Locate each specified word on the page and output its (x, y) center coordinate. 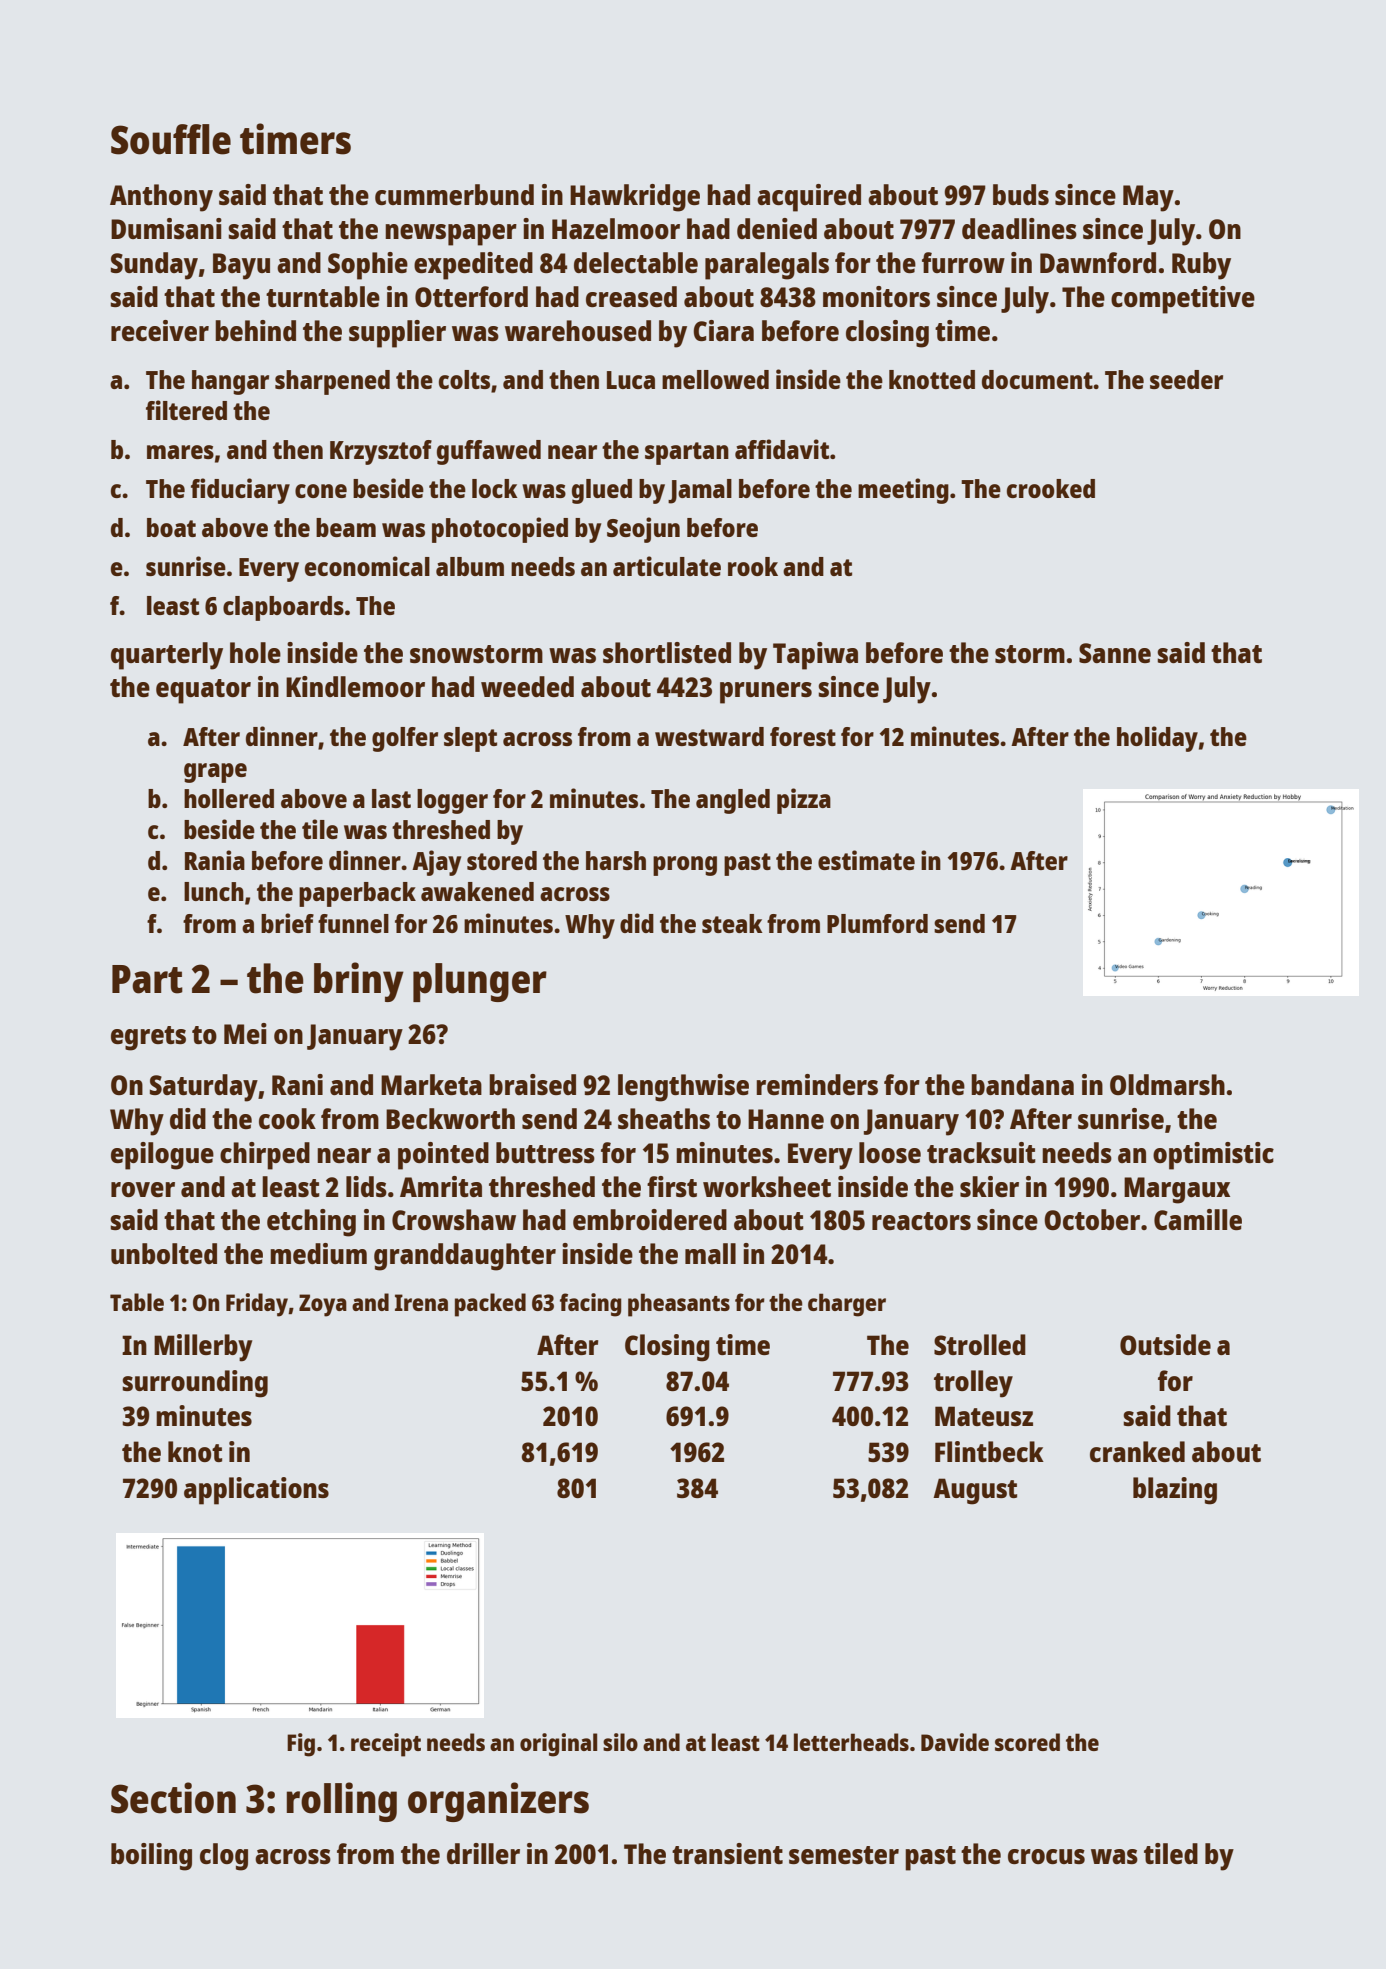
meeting (903, 491)
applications (256, 1491)
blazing (1175, 1491)
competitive (1183, 300)
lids (366, 1186)
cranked (1137, 1451)
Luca (631, 380)
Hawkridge (635, 198)
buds (1021, 194)
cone (321, 491)
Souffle (171, 139)
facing (591, 1305)
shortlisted (667, 652)
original (558, 1745)
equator (203, 691)
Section (173, 1798)
